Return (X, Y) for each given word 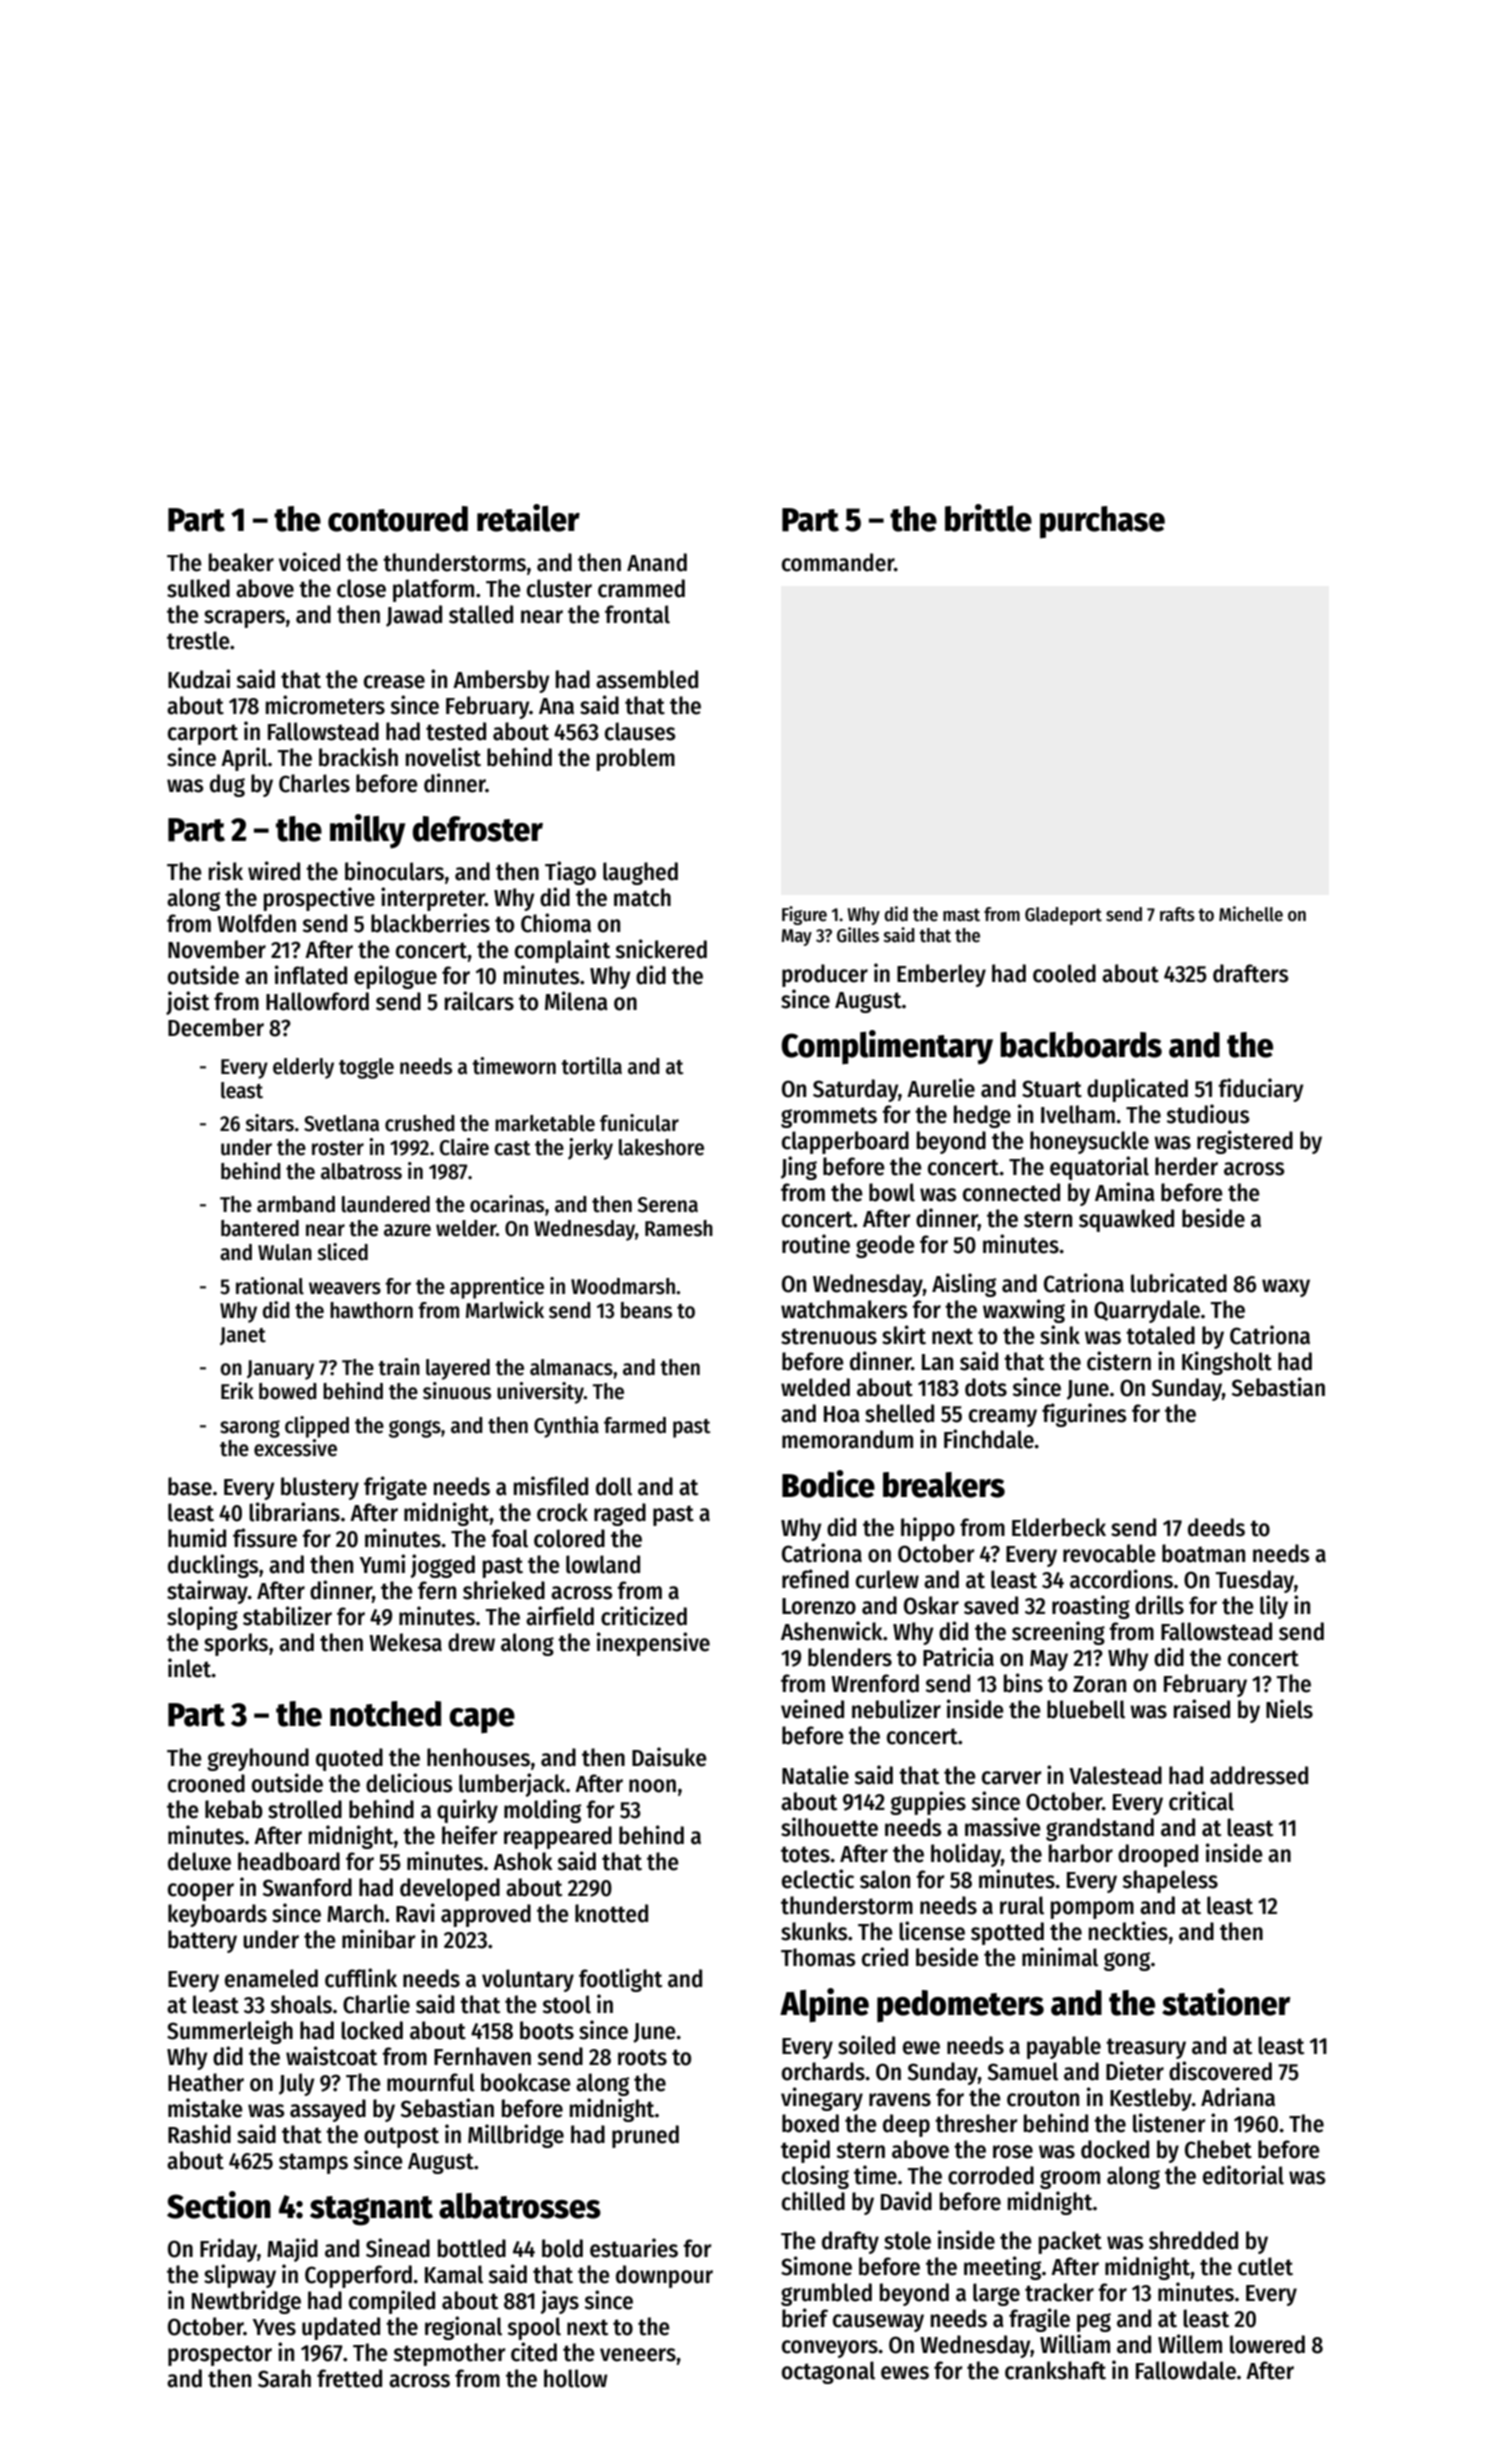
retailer (528, 518)
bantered (260, 1228)
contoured (398, 519)
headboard (289, 1861)
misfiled (551, 1486)
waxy (1286, 1288)
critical (1201, 1801)
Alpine (824, 2005)
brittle (988, 518)
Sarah (284, 2378)
